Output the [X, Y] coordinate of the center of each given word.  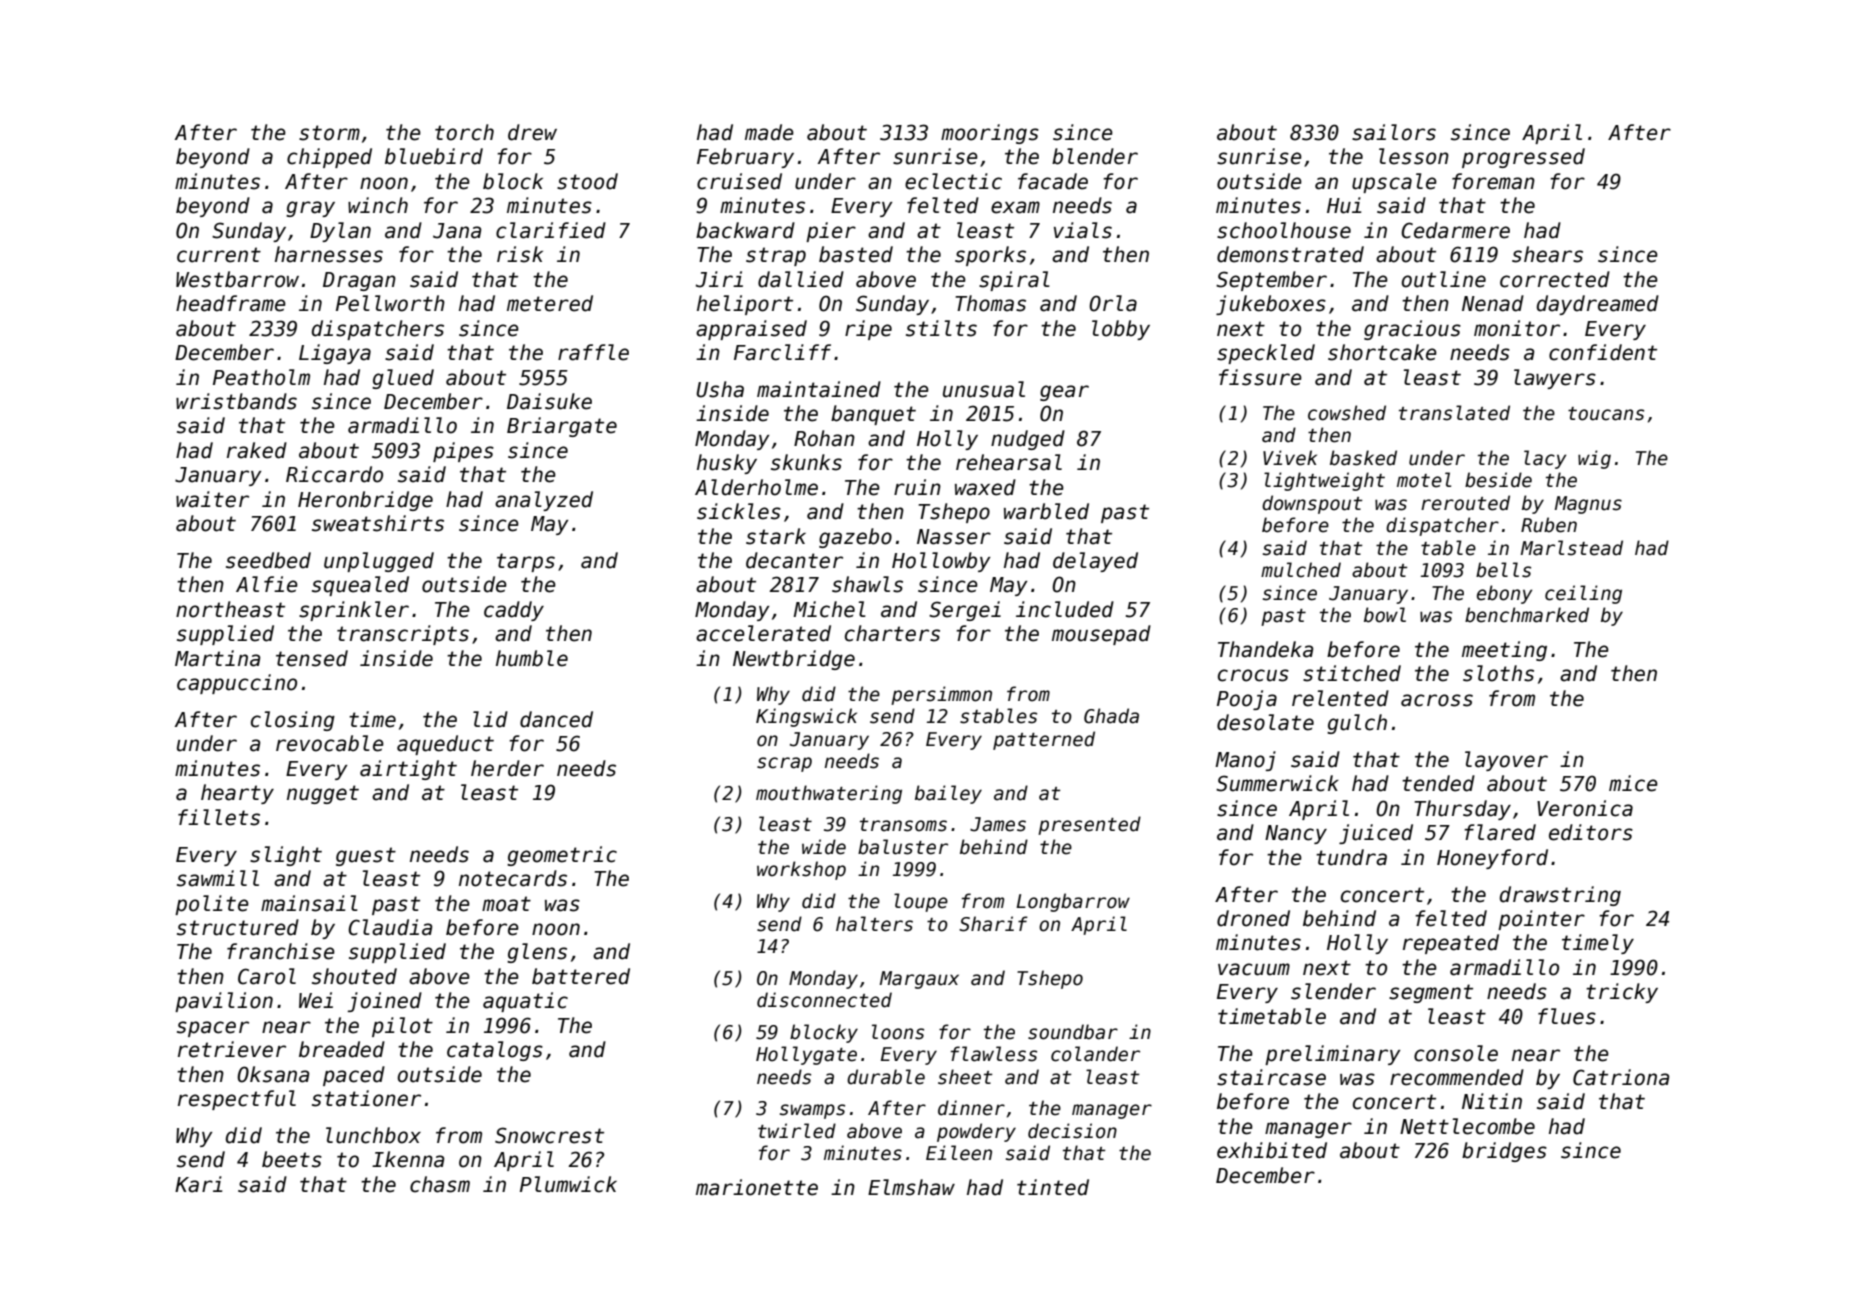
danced [556, 719]
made [769, 132]
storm [329, 133]
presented [1089, 825]
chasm [440, 1184]
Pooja [1247, 700]
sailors [1394, 132]
